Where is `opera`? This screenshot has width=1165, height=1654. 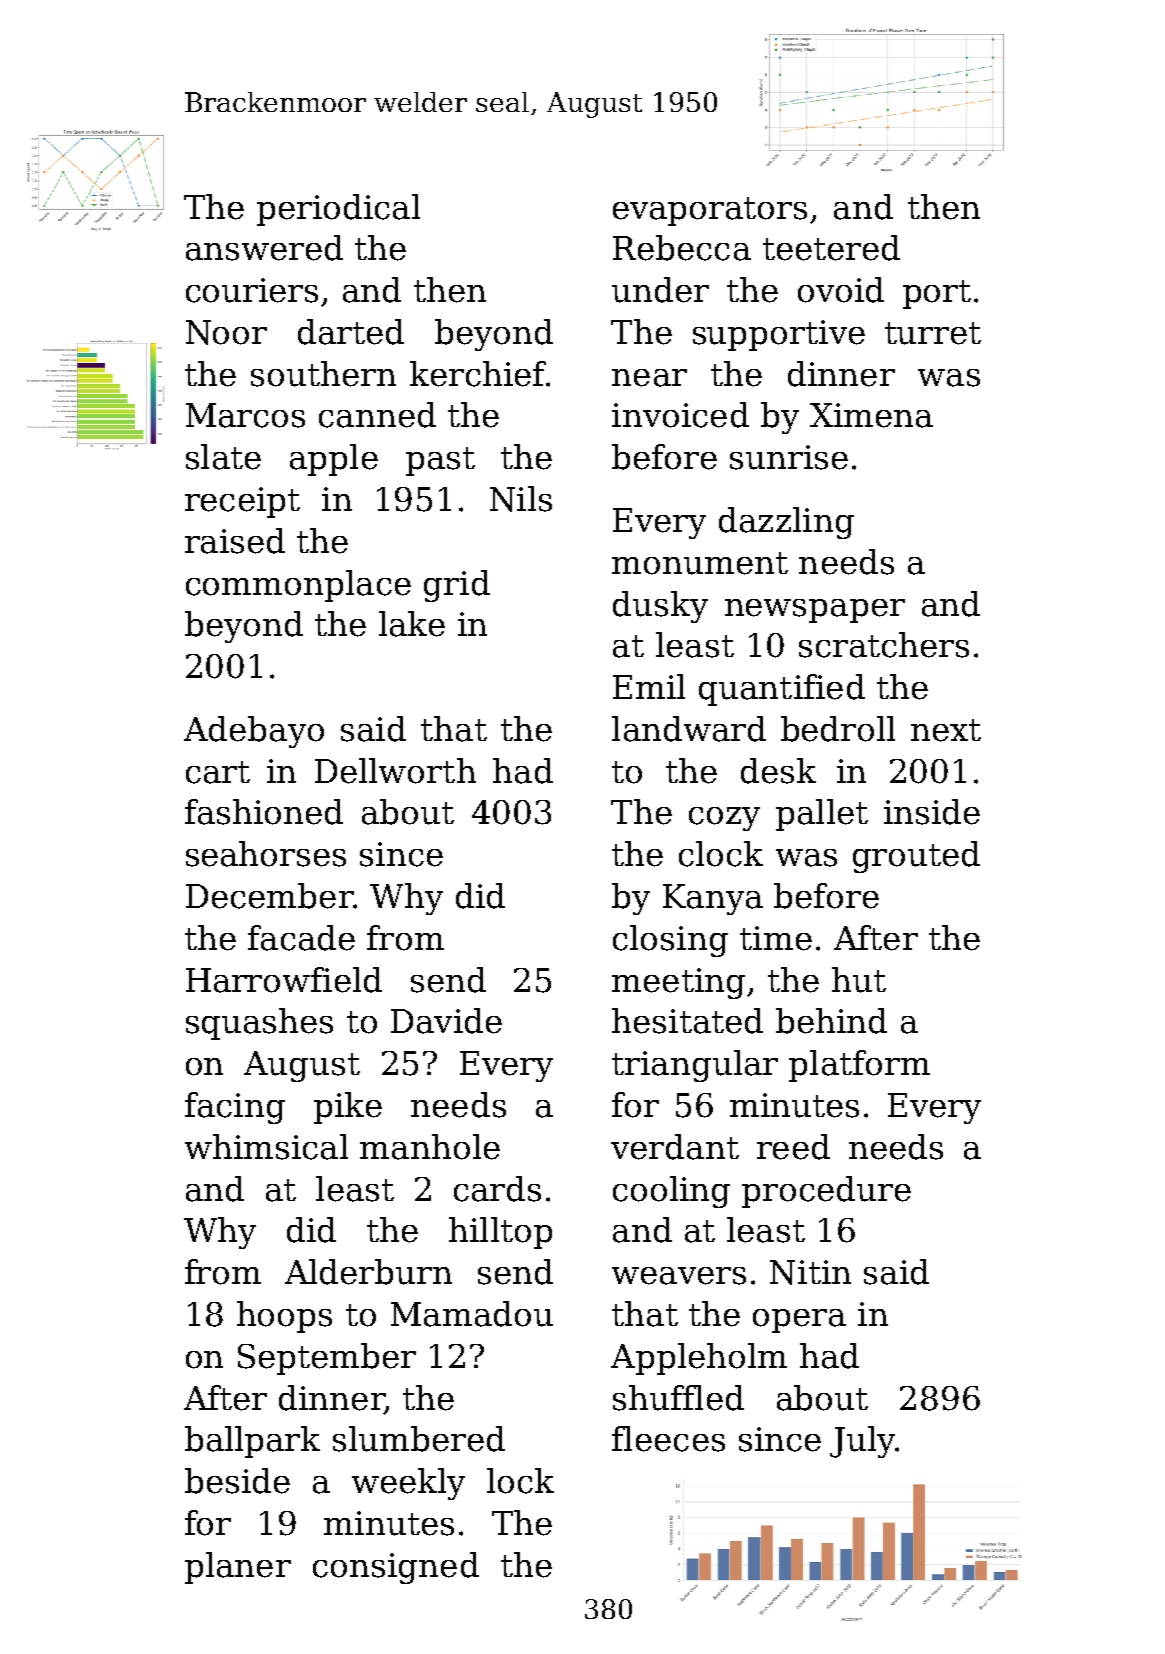
opera is located at coordinates (799, 1321).
